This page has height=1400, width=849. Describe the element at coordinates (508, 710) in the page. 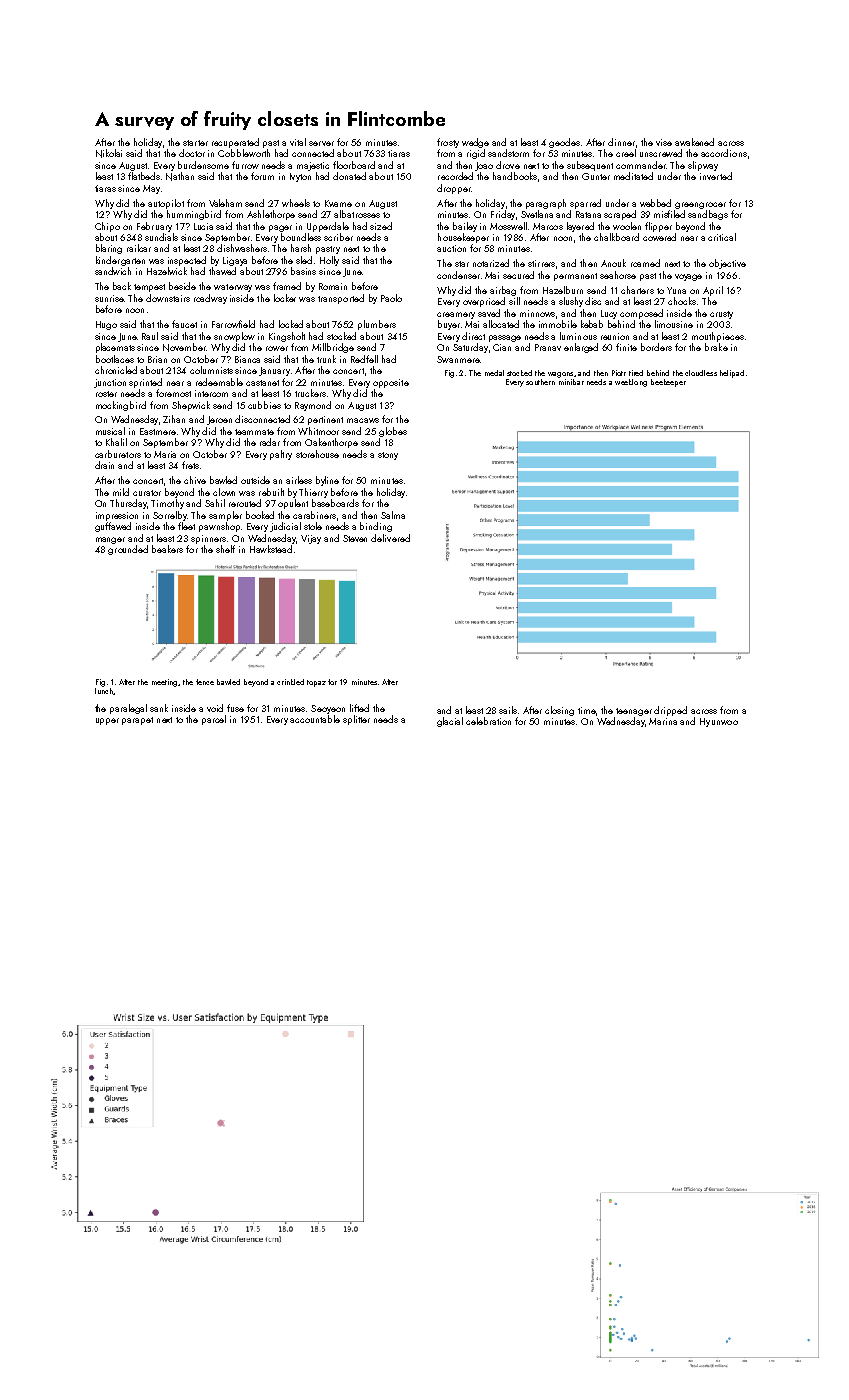

I see `sails` at that location.
